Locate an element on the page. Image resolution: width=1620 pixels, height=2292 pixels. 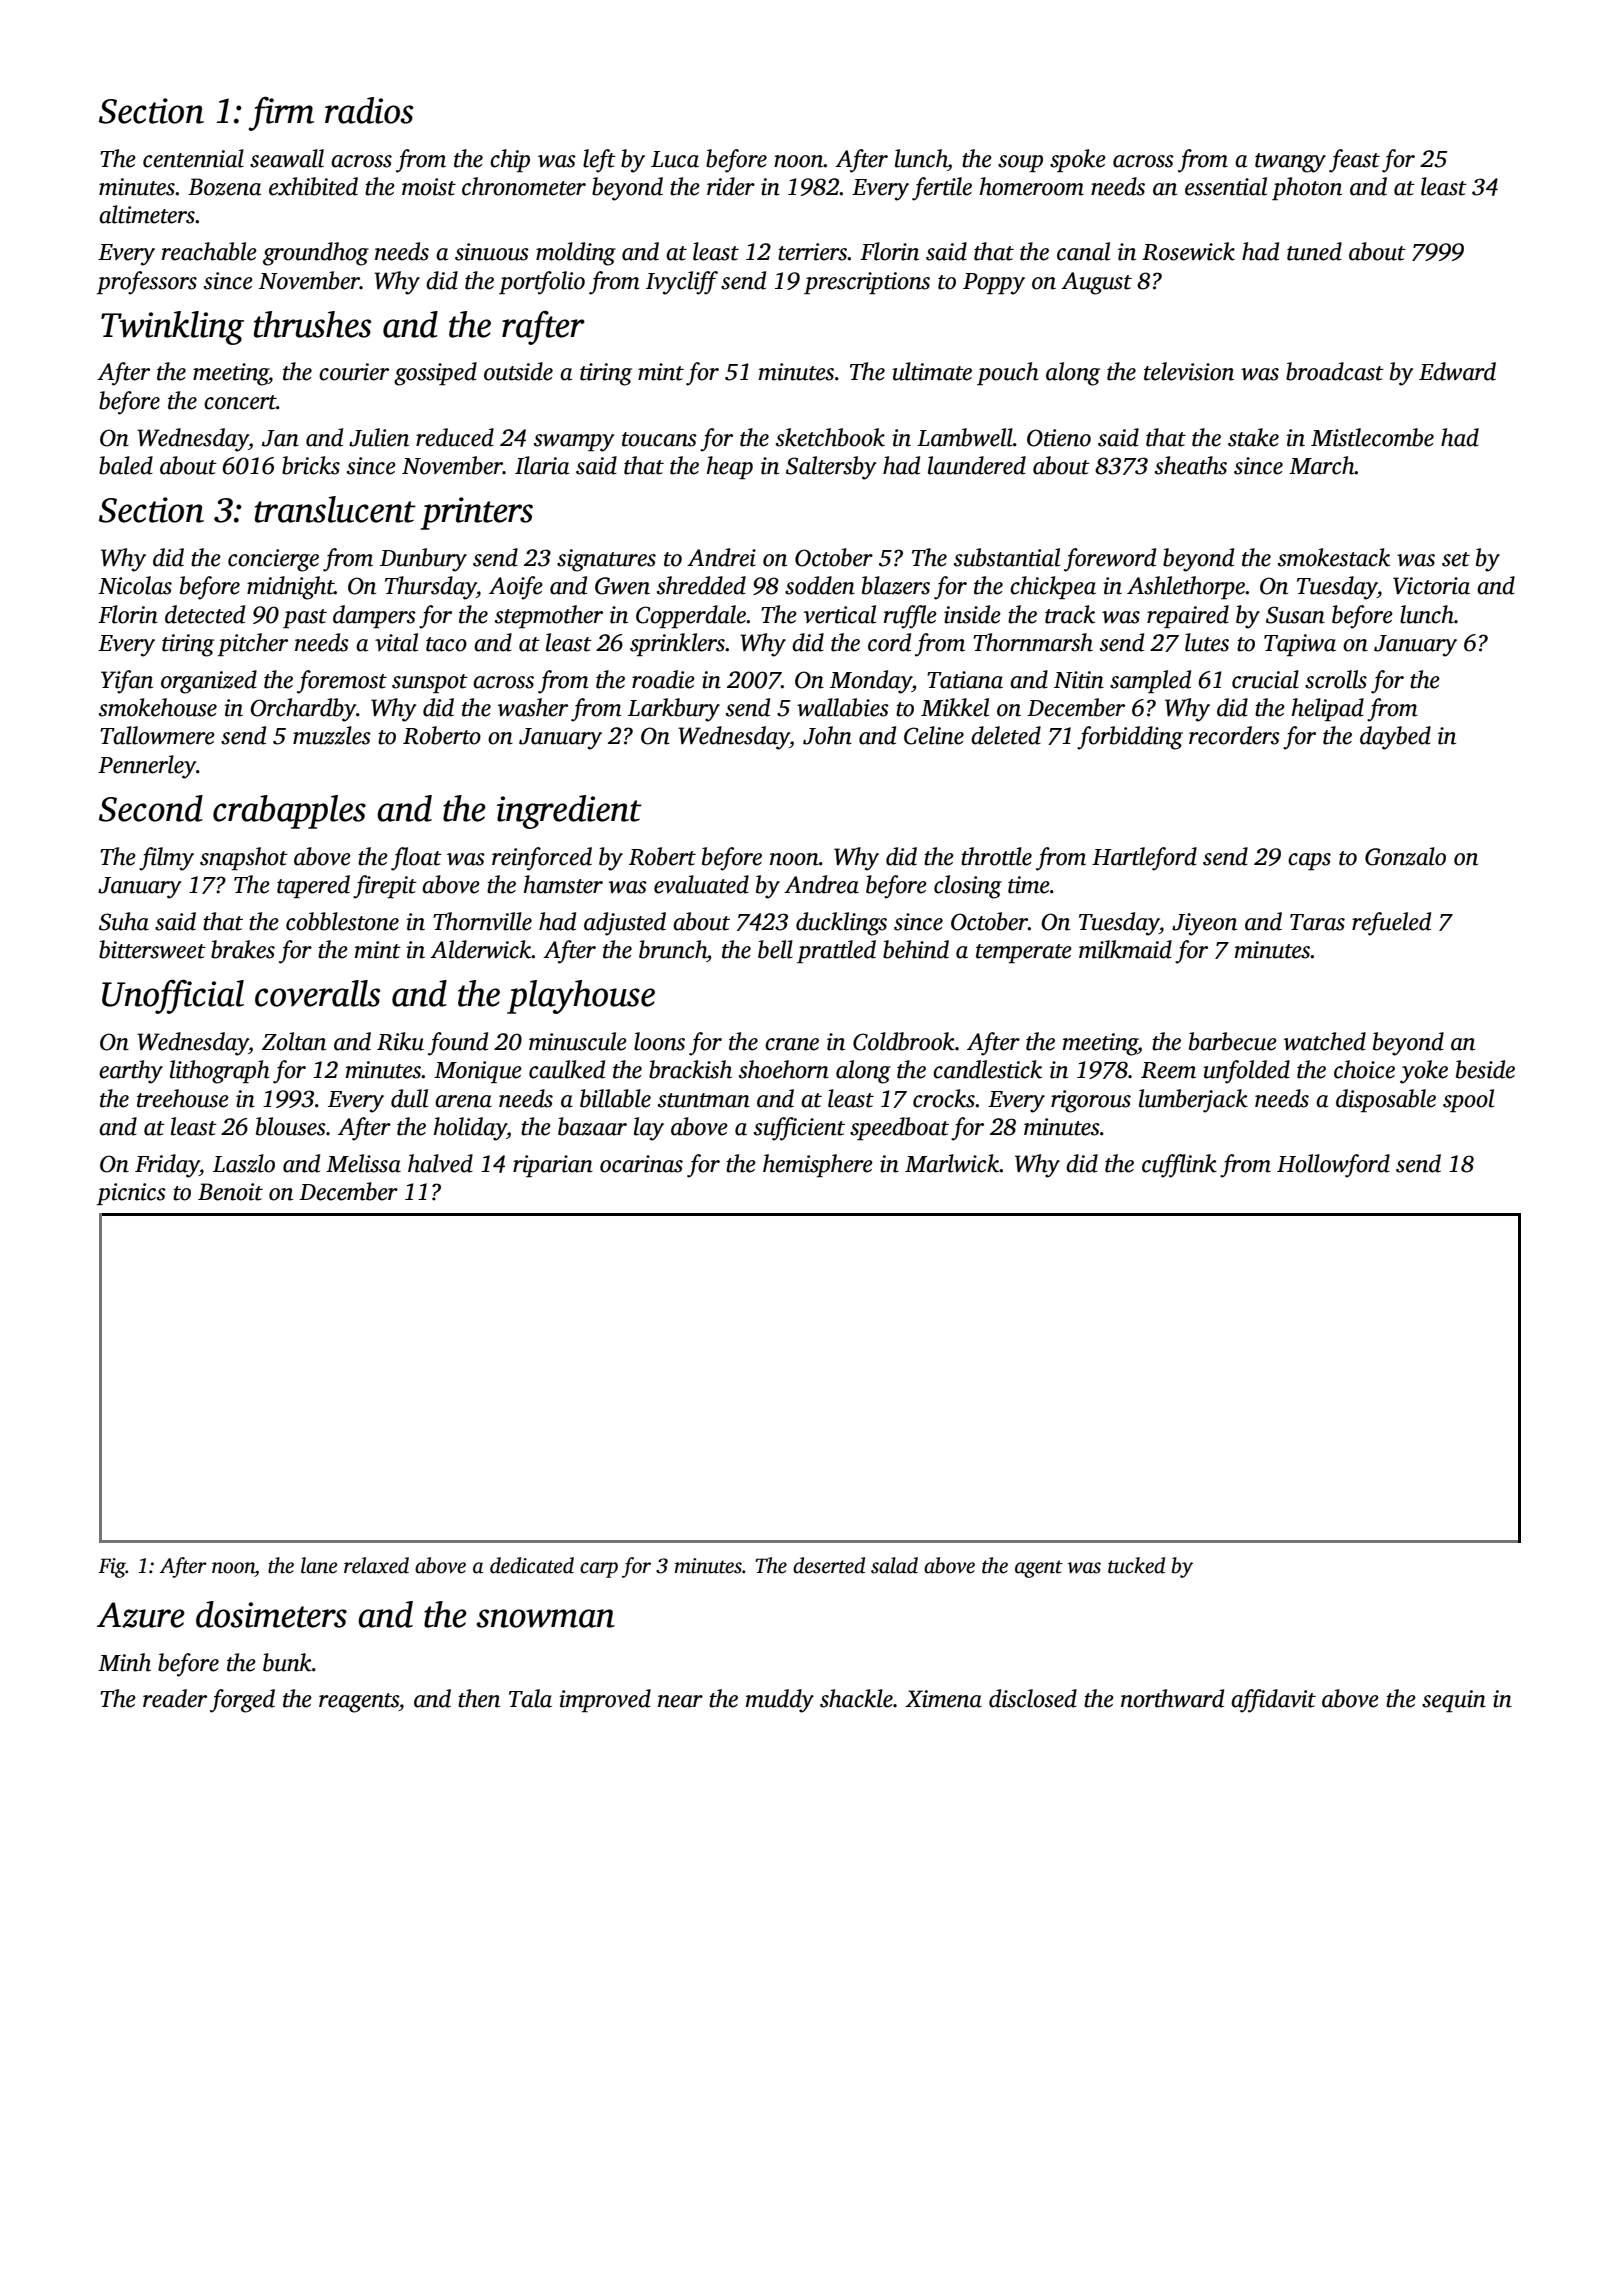
fertile is located at coordinates (942, 189).
